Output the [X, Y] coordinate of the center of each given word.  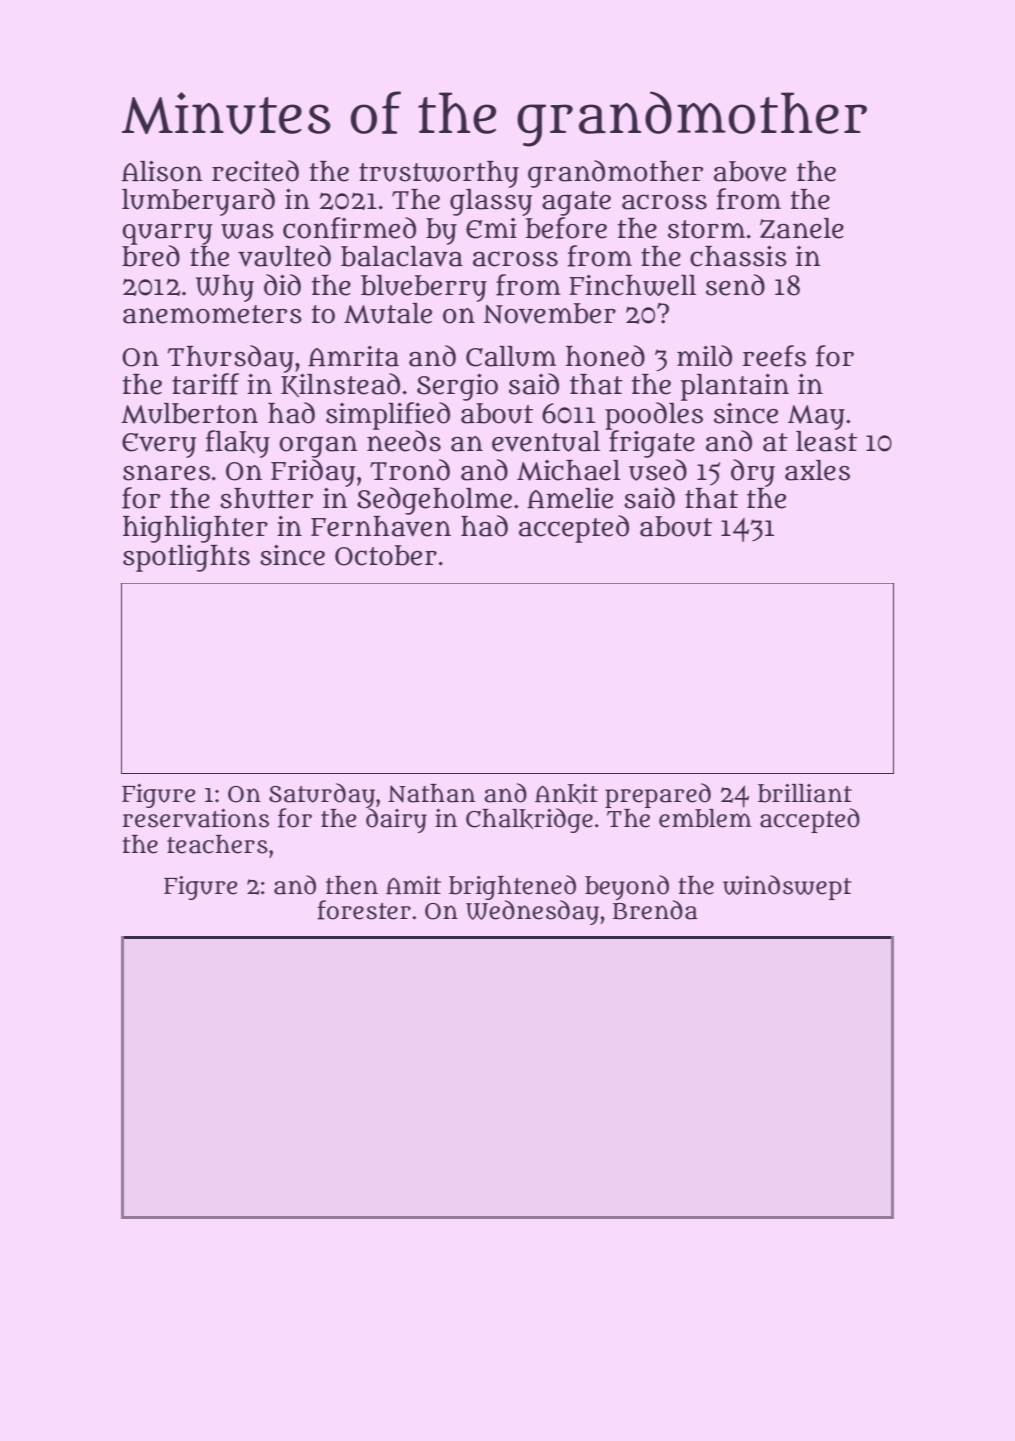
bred [151, 256]
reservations [195, 818]
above [750, 171]
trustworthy [439, 174]
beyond [627, 887]
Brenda [655, 910]
